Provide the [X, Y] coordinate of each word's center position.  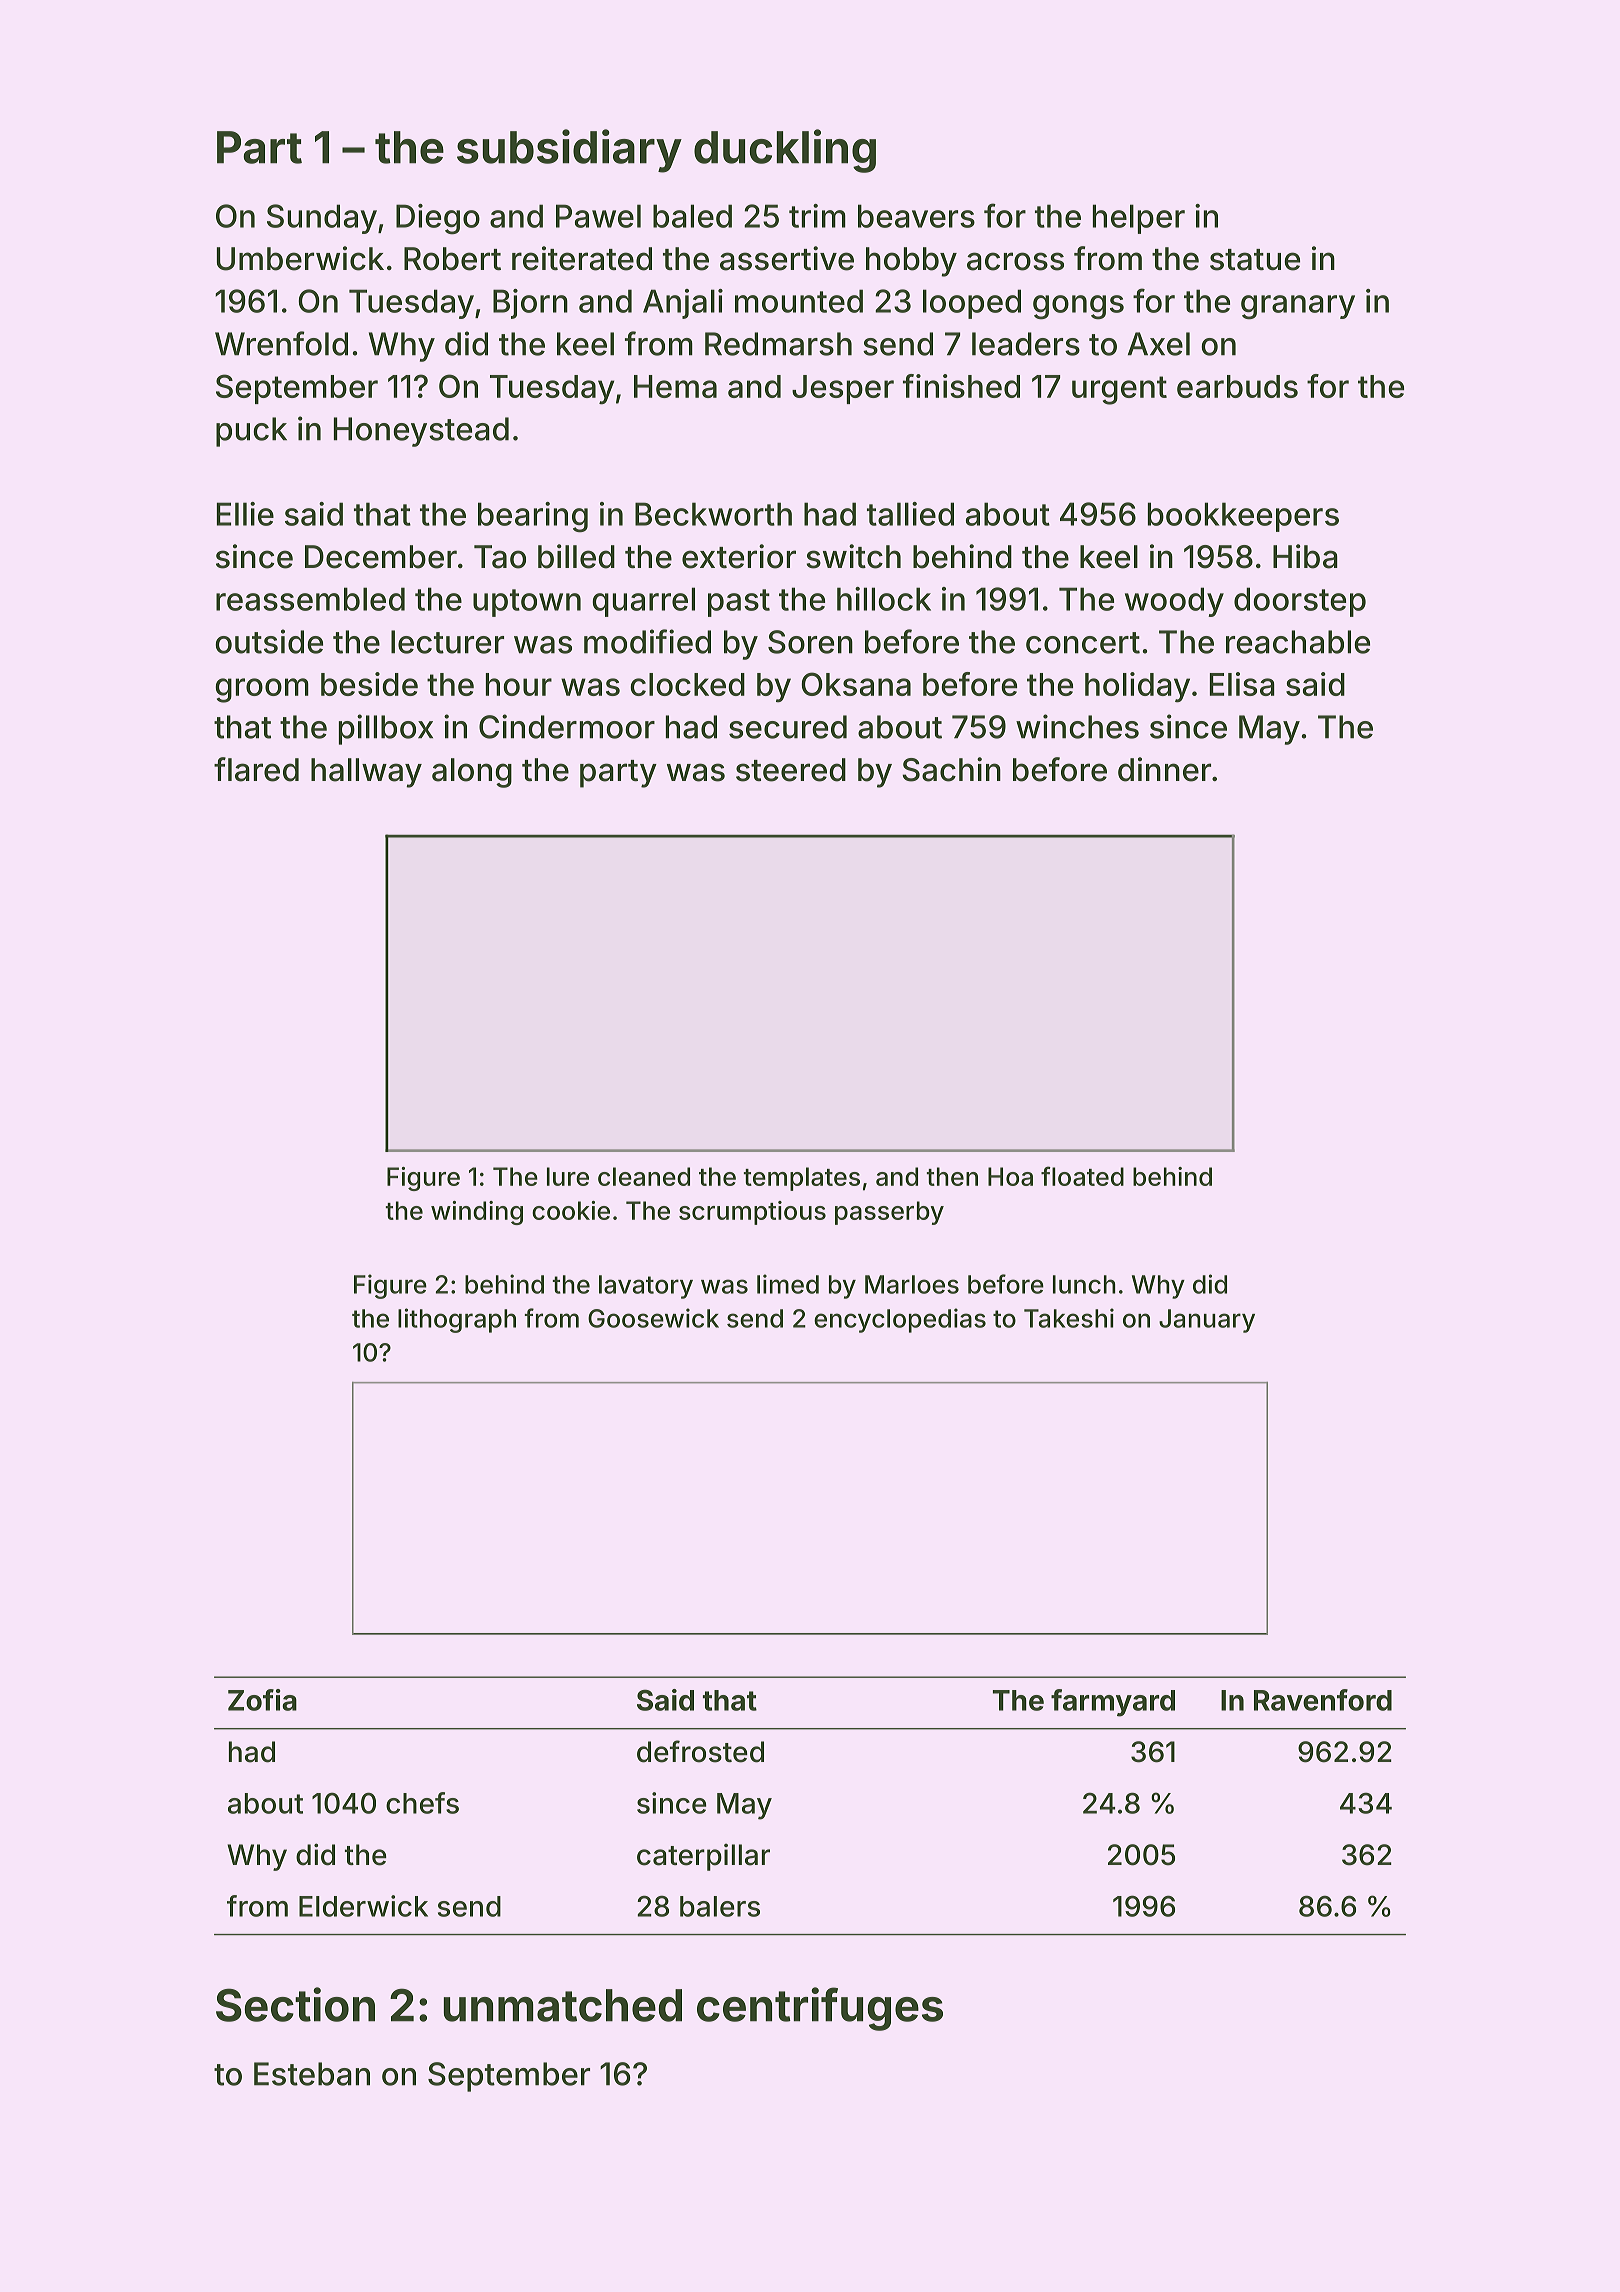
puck [251, 432]
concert [1083, 643]
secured [788, 727]
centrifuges [820, 2009]
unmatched [563, 2005]
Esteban [312, 2074]
